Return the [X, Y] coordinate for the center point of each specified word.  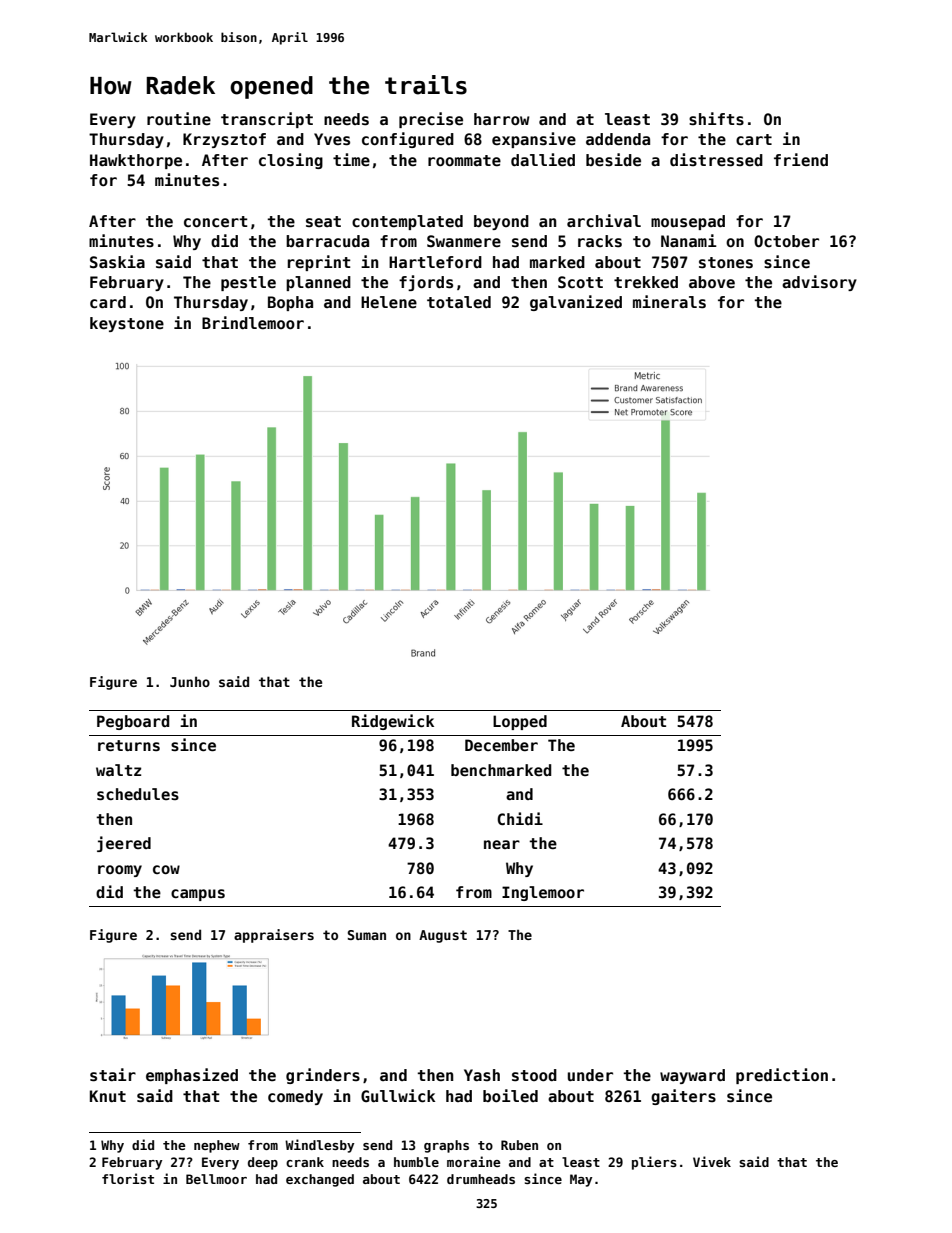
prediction [782, 1076]
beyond [501, 222]
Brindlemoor [253, 323]
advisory [819, 283]
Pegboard [133, 722]
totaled [459, 302]
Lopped [520, 722]
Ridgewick [393, 722]
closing [291, 161]
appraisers [274, 936]
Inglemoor [543, 893]
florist [128, 1178]
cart [754, 139]
